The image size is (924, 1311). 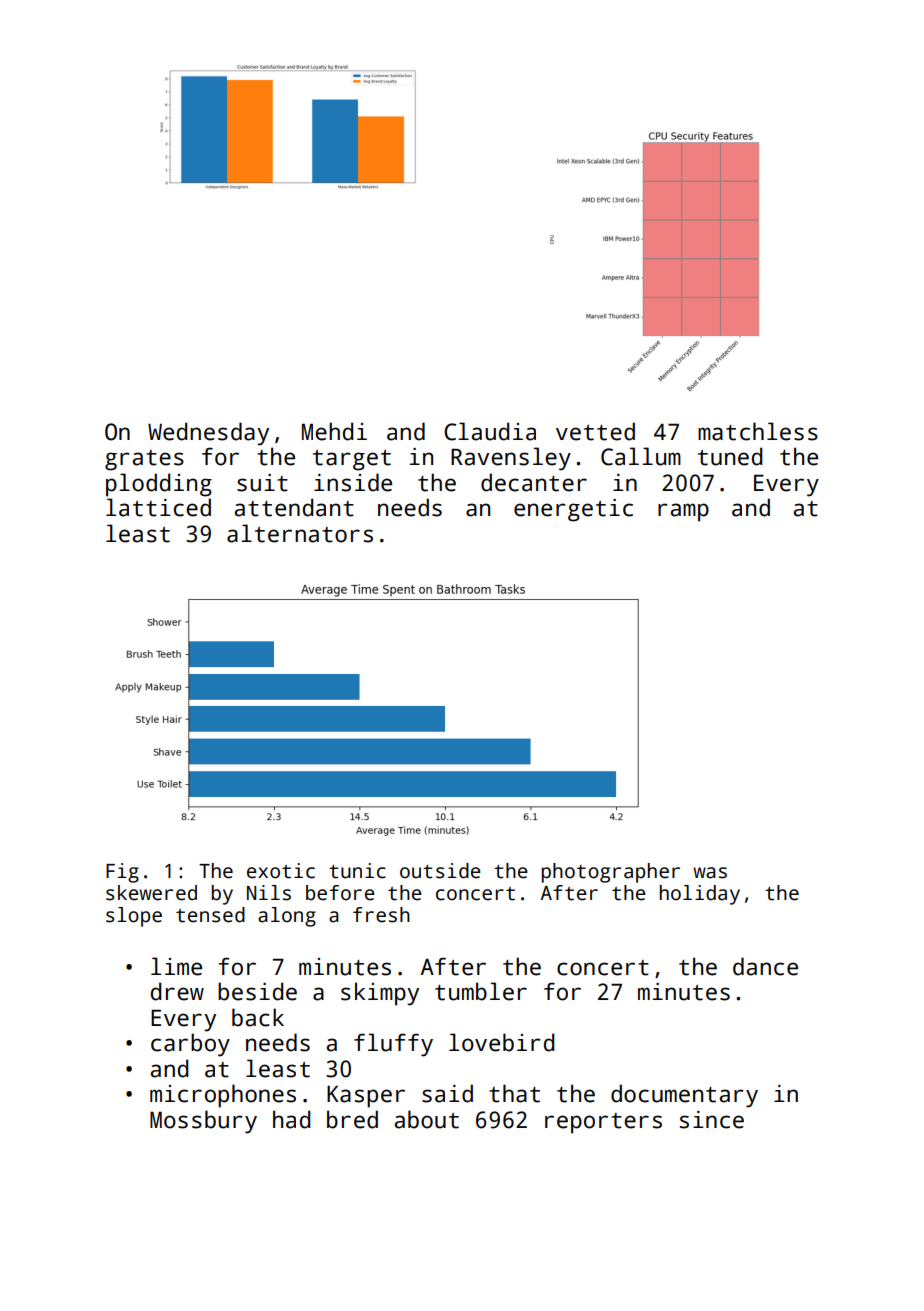 I want to click on alternators, so click(x=300, y=533).
